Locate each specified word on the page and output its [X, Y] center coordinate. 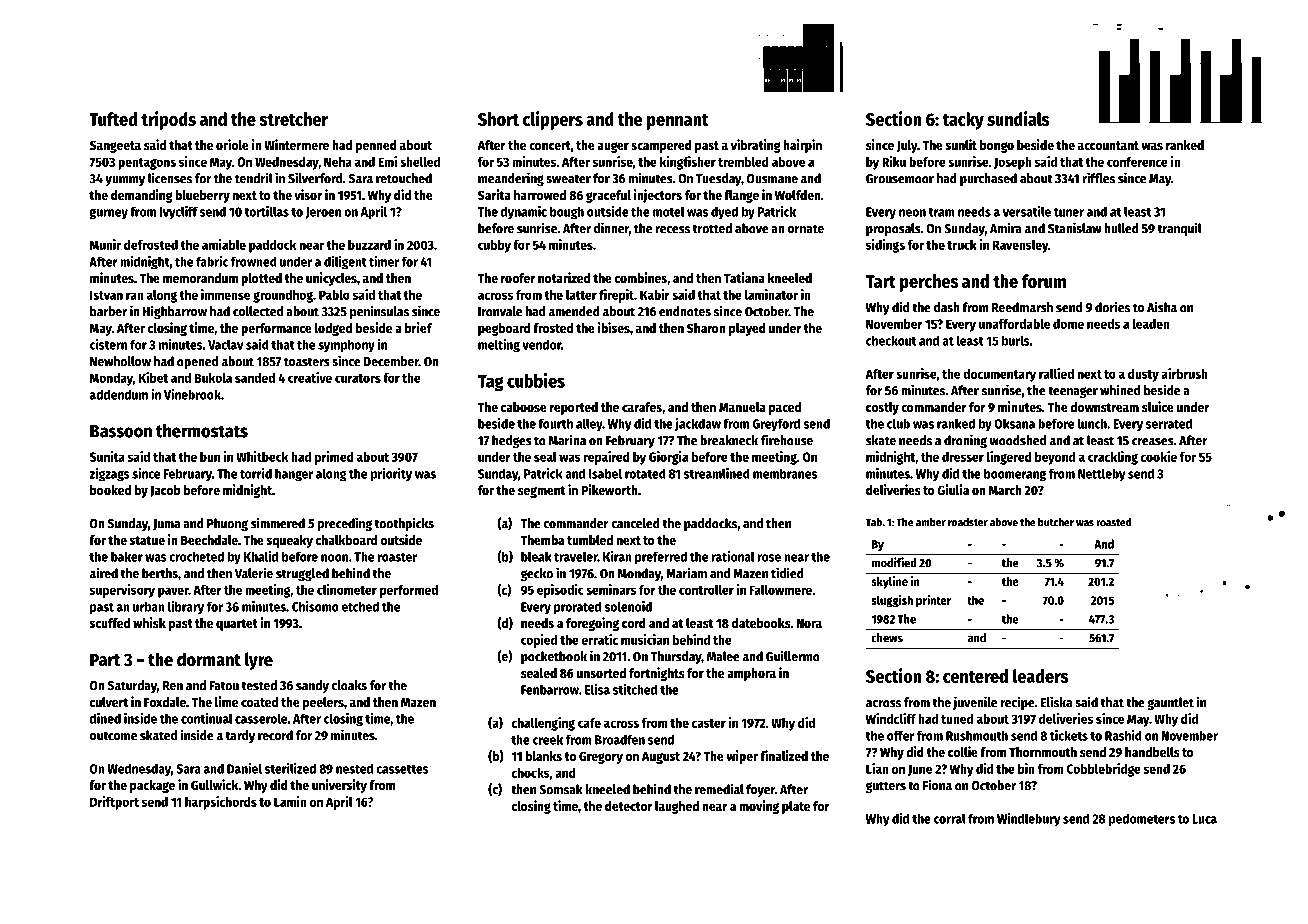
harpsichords [221, 803]
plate [796, 807]
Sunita [107, 456]
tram [941, 212]
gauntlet [1170, 703]
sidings [885, 246]
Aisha [1162, 307]
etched [360, 606]
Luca [1204, 819]
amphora [751, 674]
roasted [1114, 522]
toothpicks [404, 524]
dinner [611, 228]
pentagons [147, 164]
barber [108, 311]
